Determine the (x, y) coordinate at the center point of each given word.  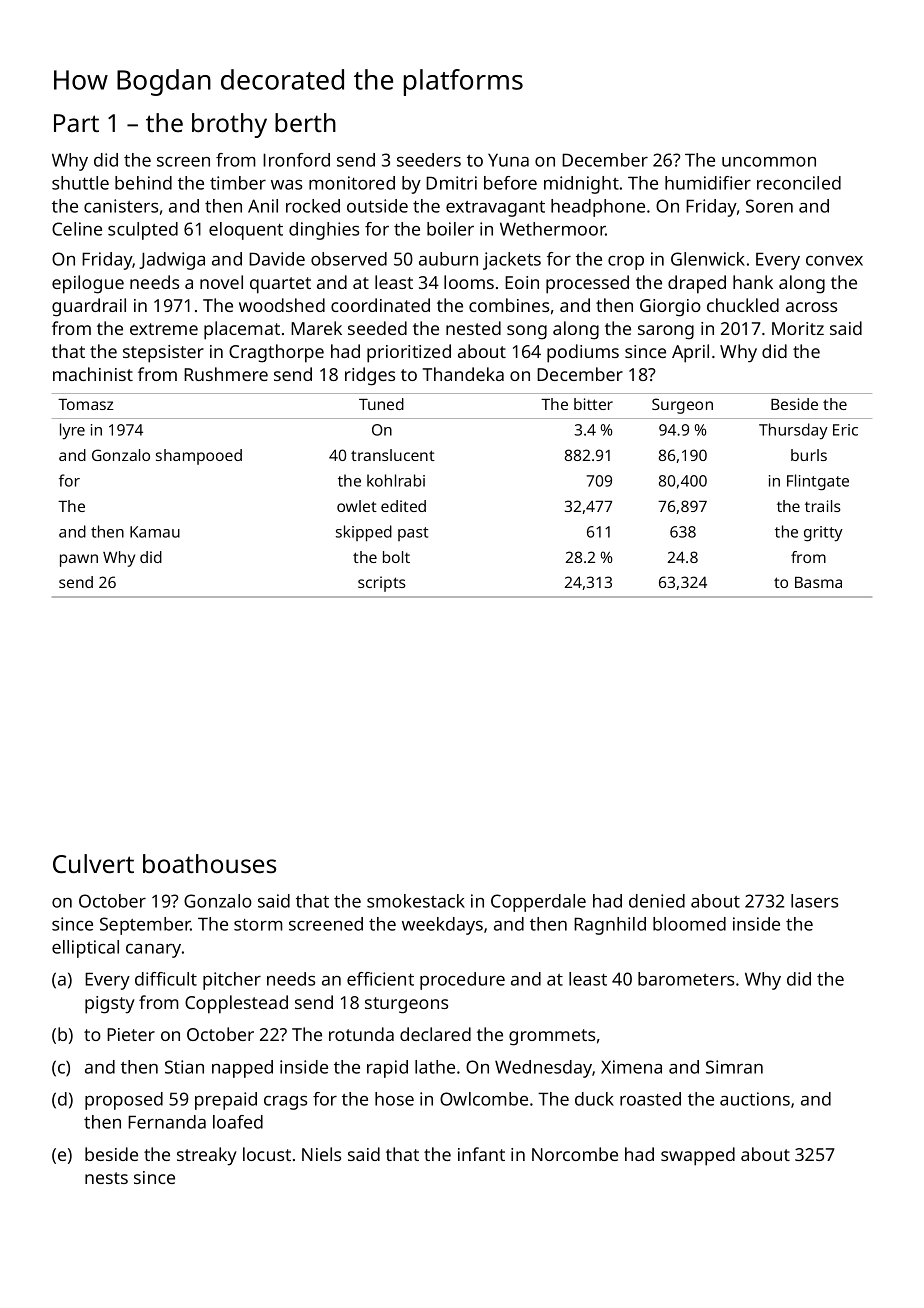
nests (106, 1178)
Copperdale (538, 903)
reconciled (799, 183)
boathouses (209, 863)
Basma (818, 582)
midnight (581, 185)
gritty (823, 534)
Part (76, 123)
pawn (79, 560)
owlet (357, 506)
